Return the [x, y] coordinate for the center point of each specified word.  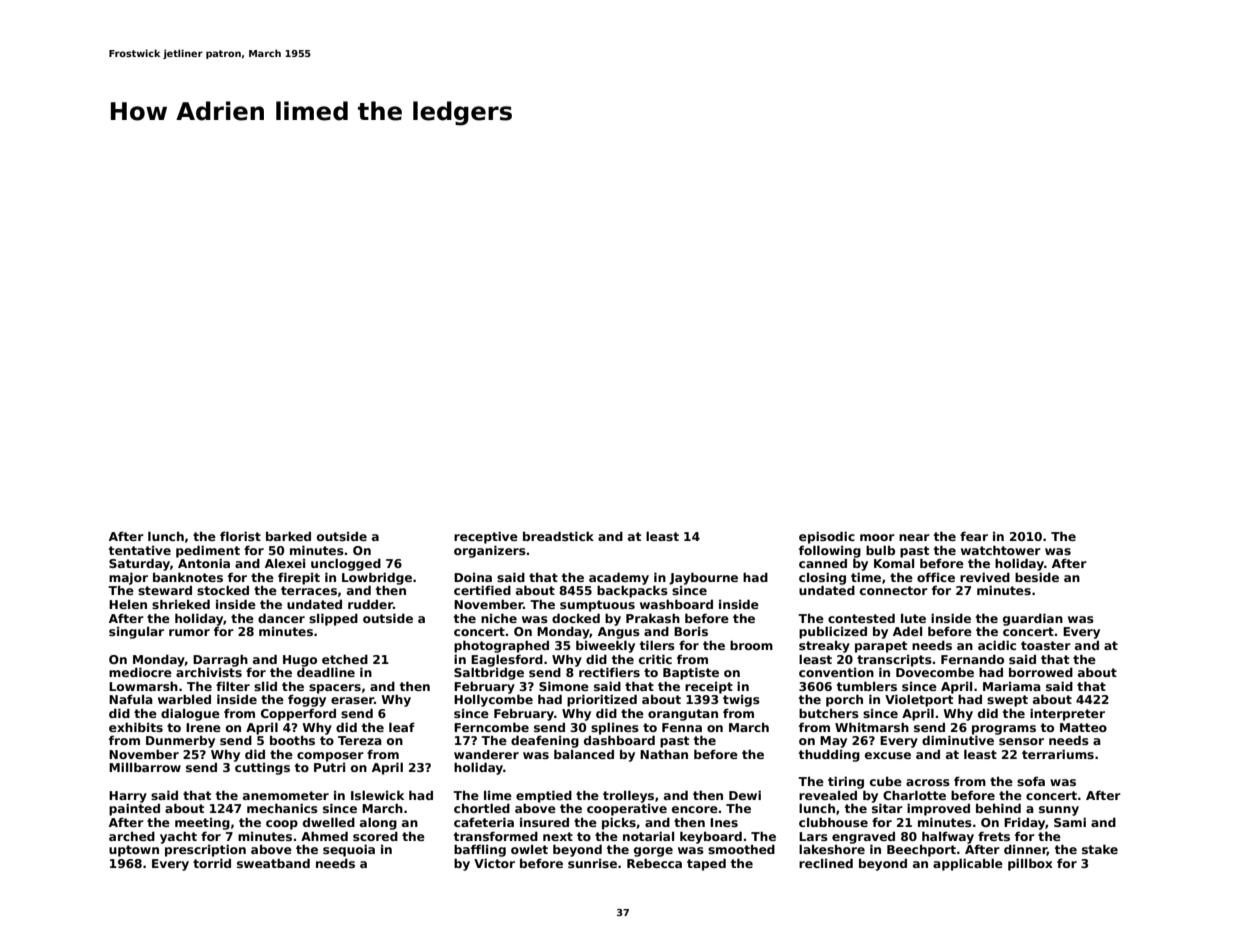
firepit [299, 578]
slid [265, 686]
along [378, 823]
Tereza [360, 740]
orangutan [683, 715]
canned [823, 563]
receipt [709, 688]
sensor [1021, 741]
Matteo [1083, 727]
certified [482, 590]
